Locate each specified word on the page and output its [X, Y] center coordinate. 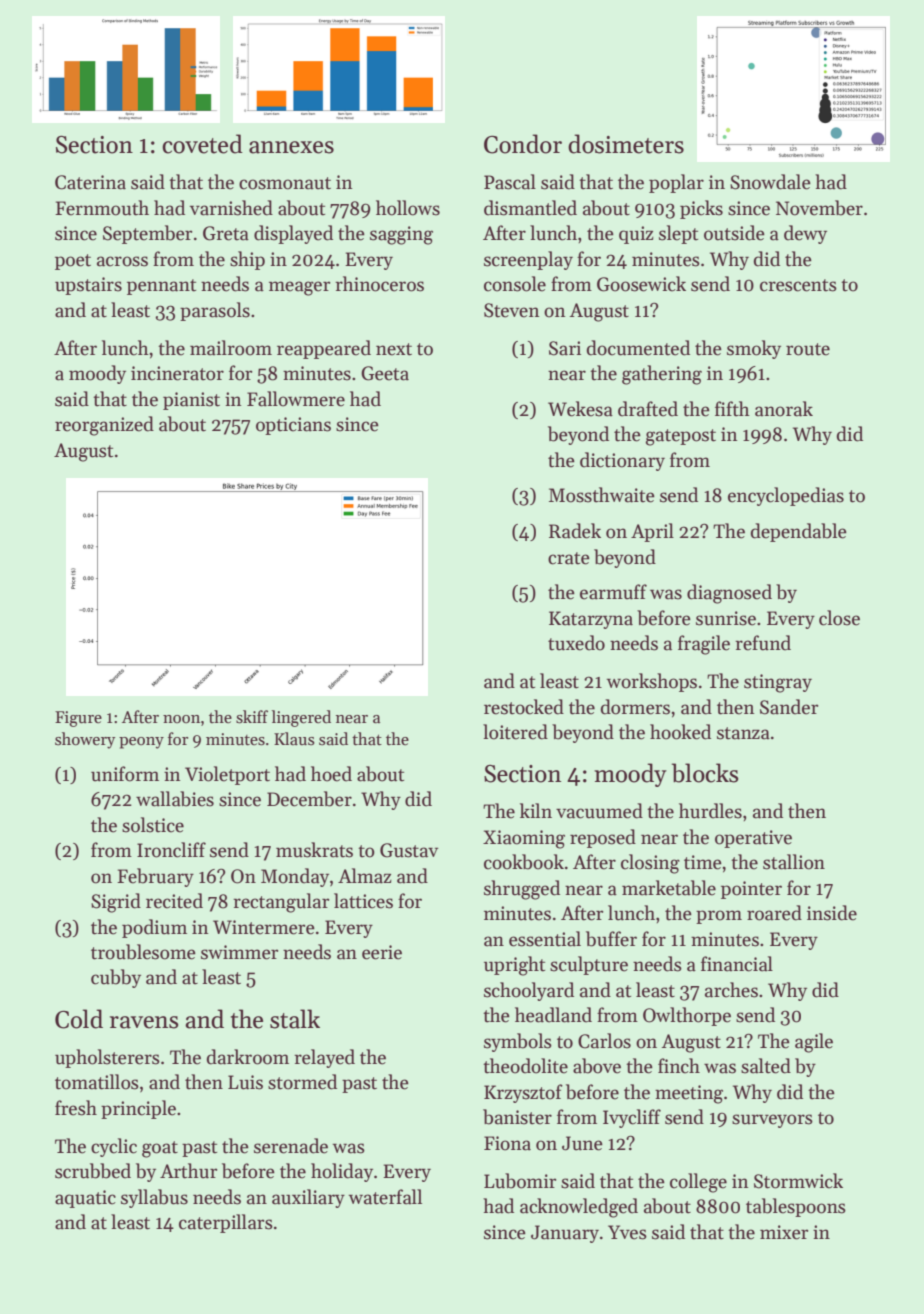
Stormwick [798, 1181]
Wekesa [580, 409]
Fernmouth [102, 208]
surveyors [772, 1121]
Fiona [507, 1143]
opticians [293, 426]
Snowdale [770, 182]
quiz [636, 235]
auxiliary [308, 1198]
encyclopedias [786, 496]
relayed [324, 1058]
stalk [295, 1019]
